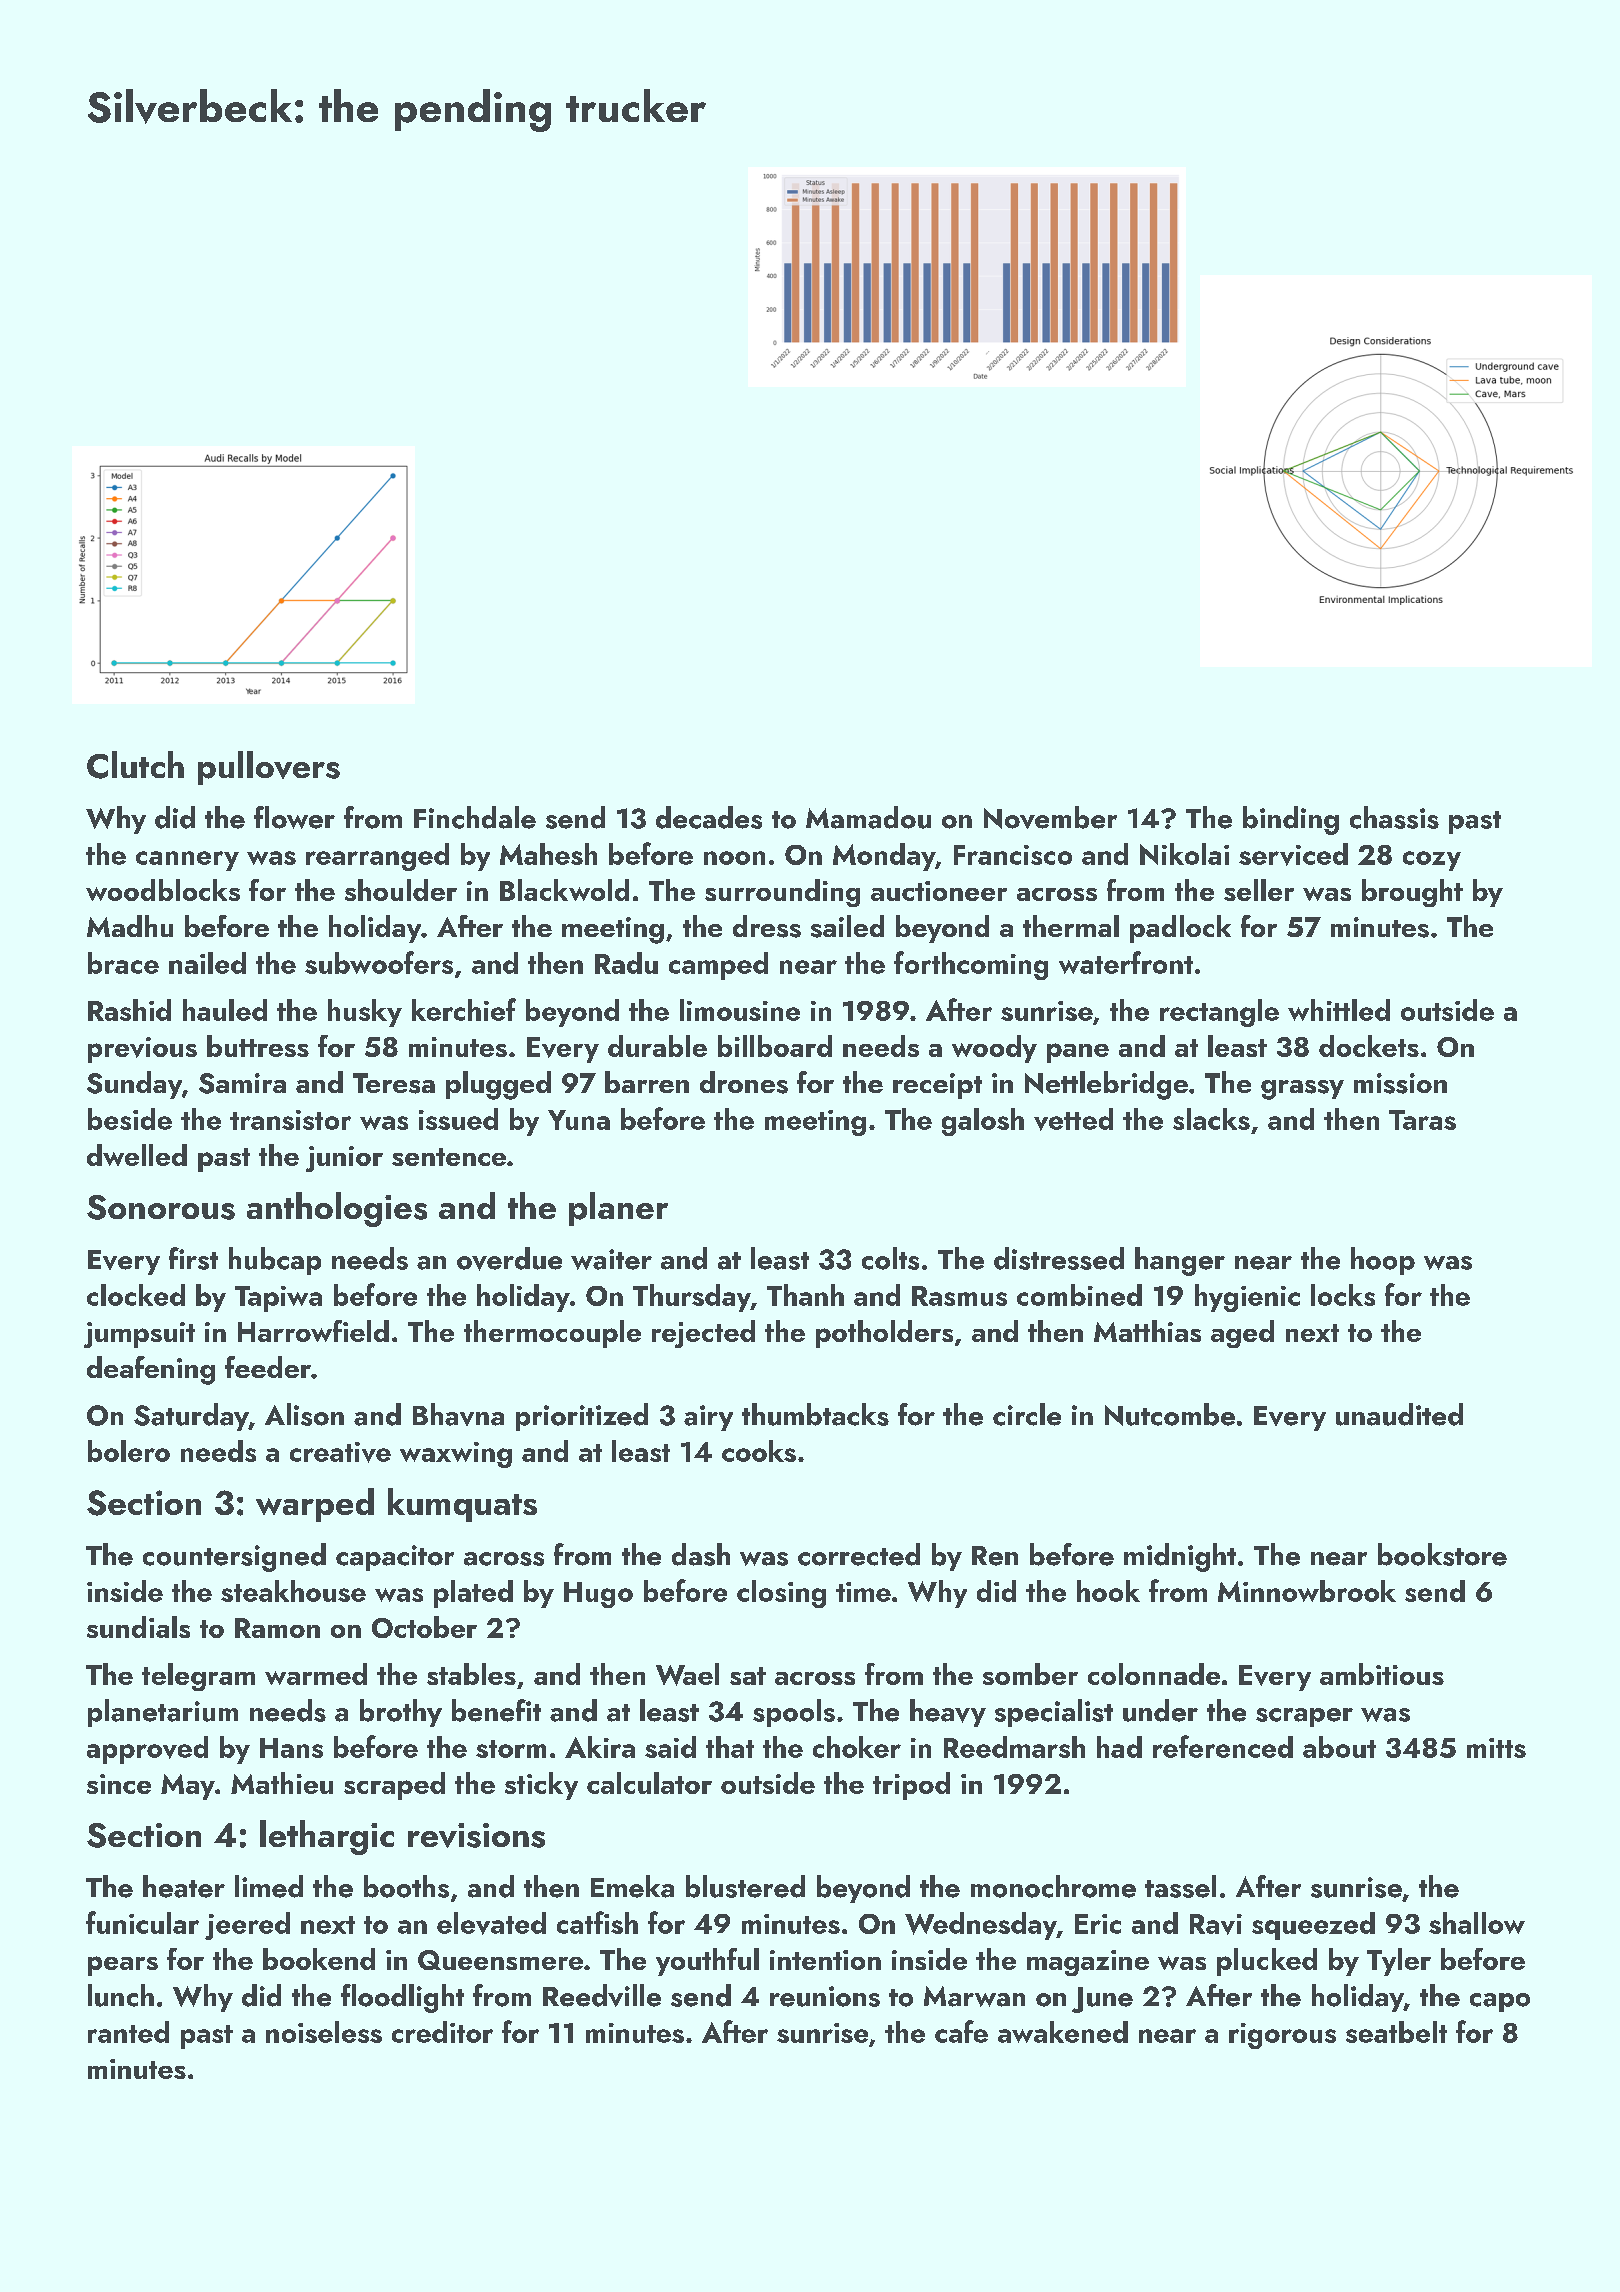 The width and height of the image is (1620, 2292). Describe the element at coordinates (456, 1455) in the image. I see `waxwing` at that location.
